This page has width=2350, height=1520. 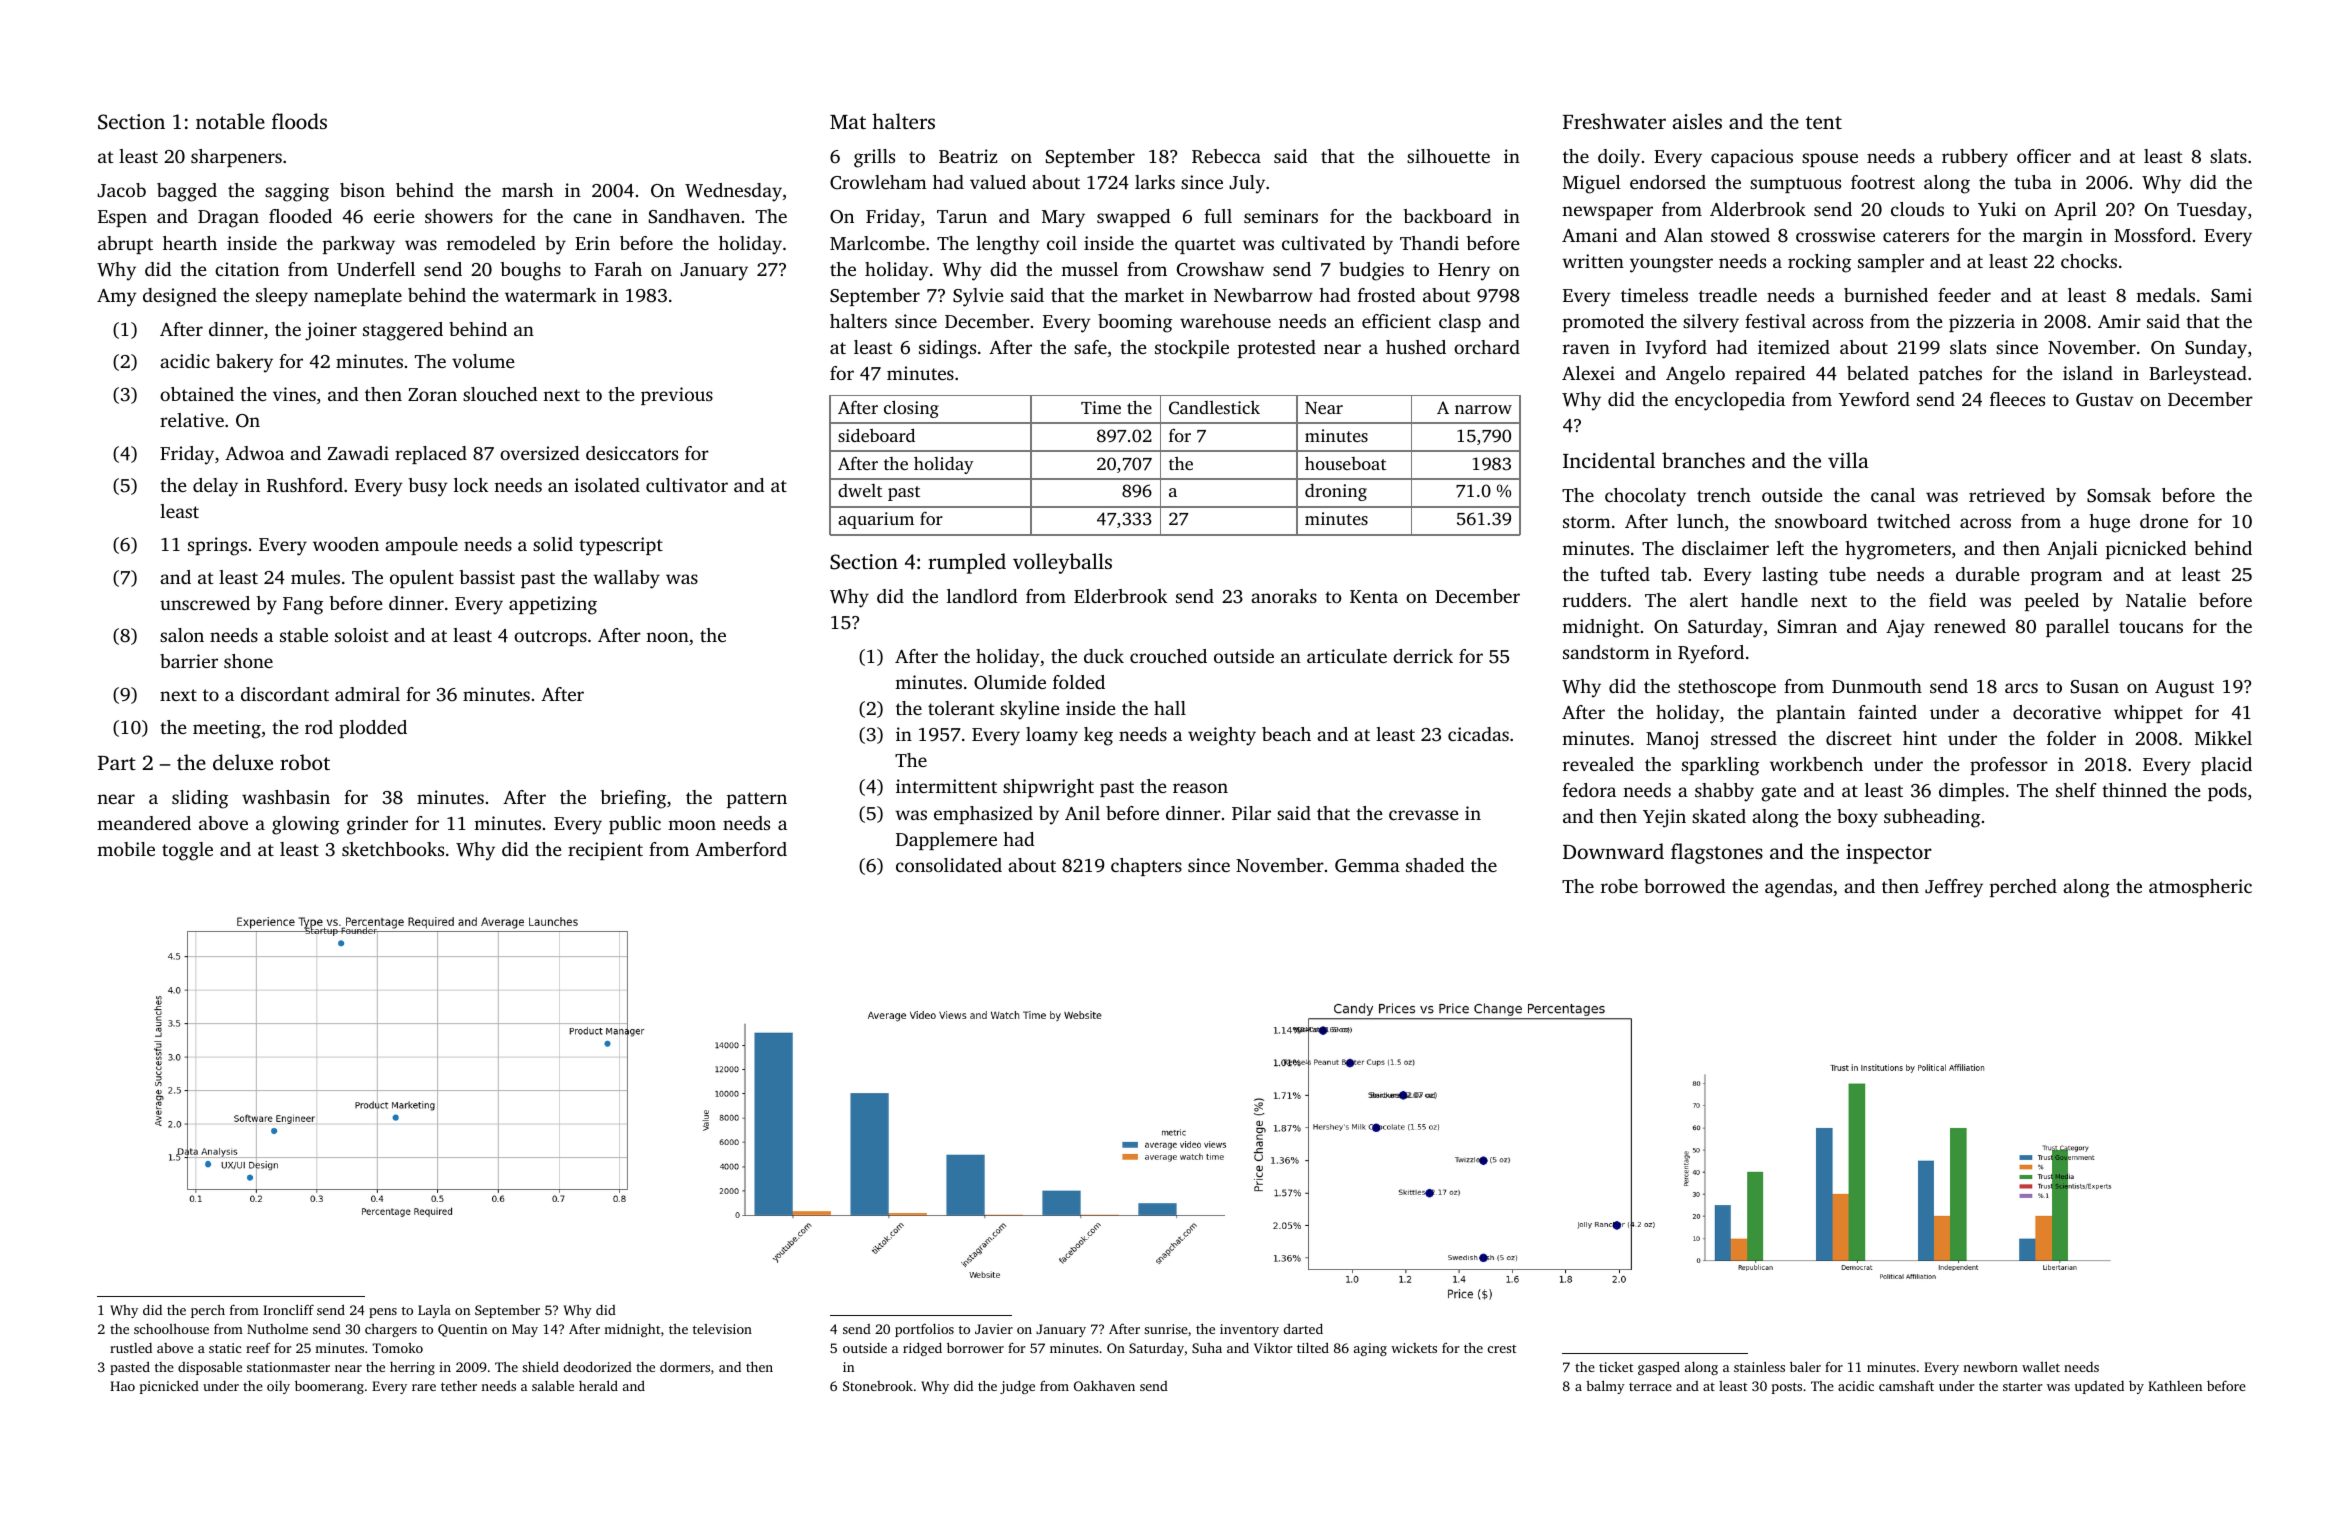 I want to click on Jeffrey, so click(x=1954, y=888).
